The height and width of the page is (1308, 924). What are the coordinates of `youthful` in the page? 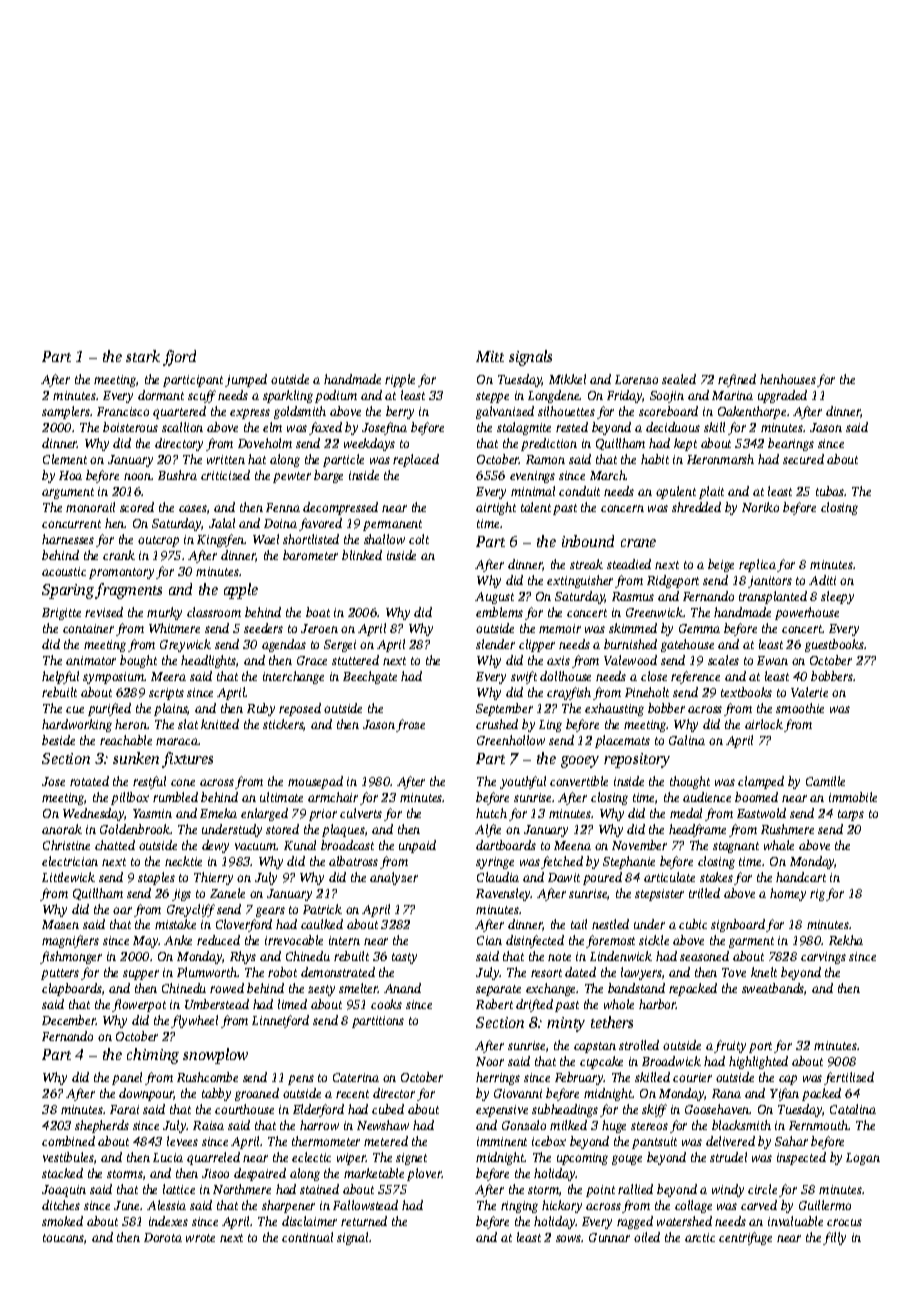 It's located at (523, 782).
